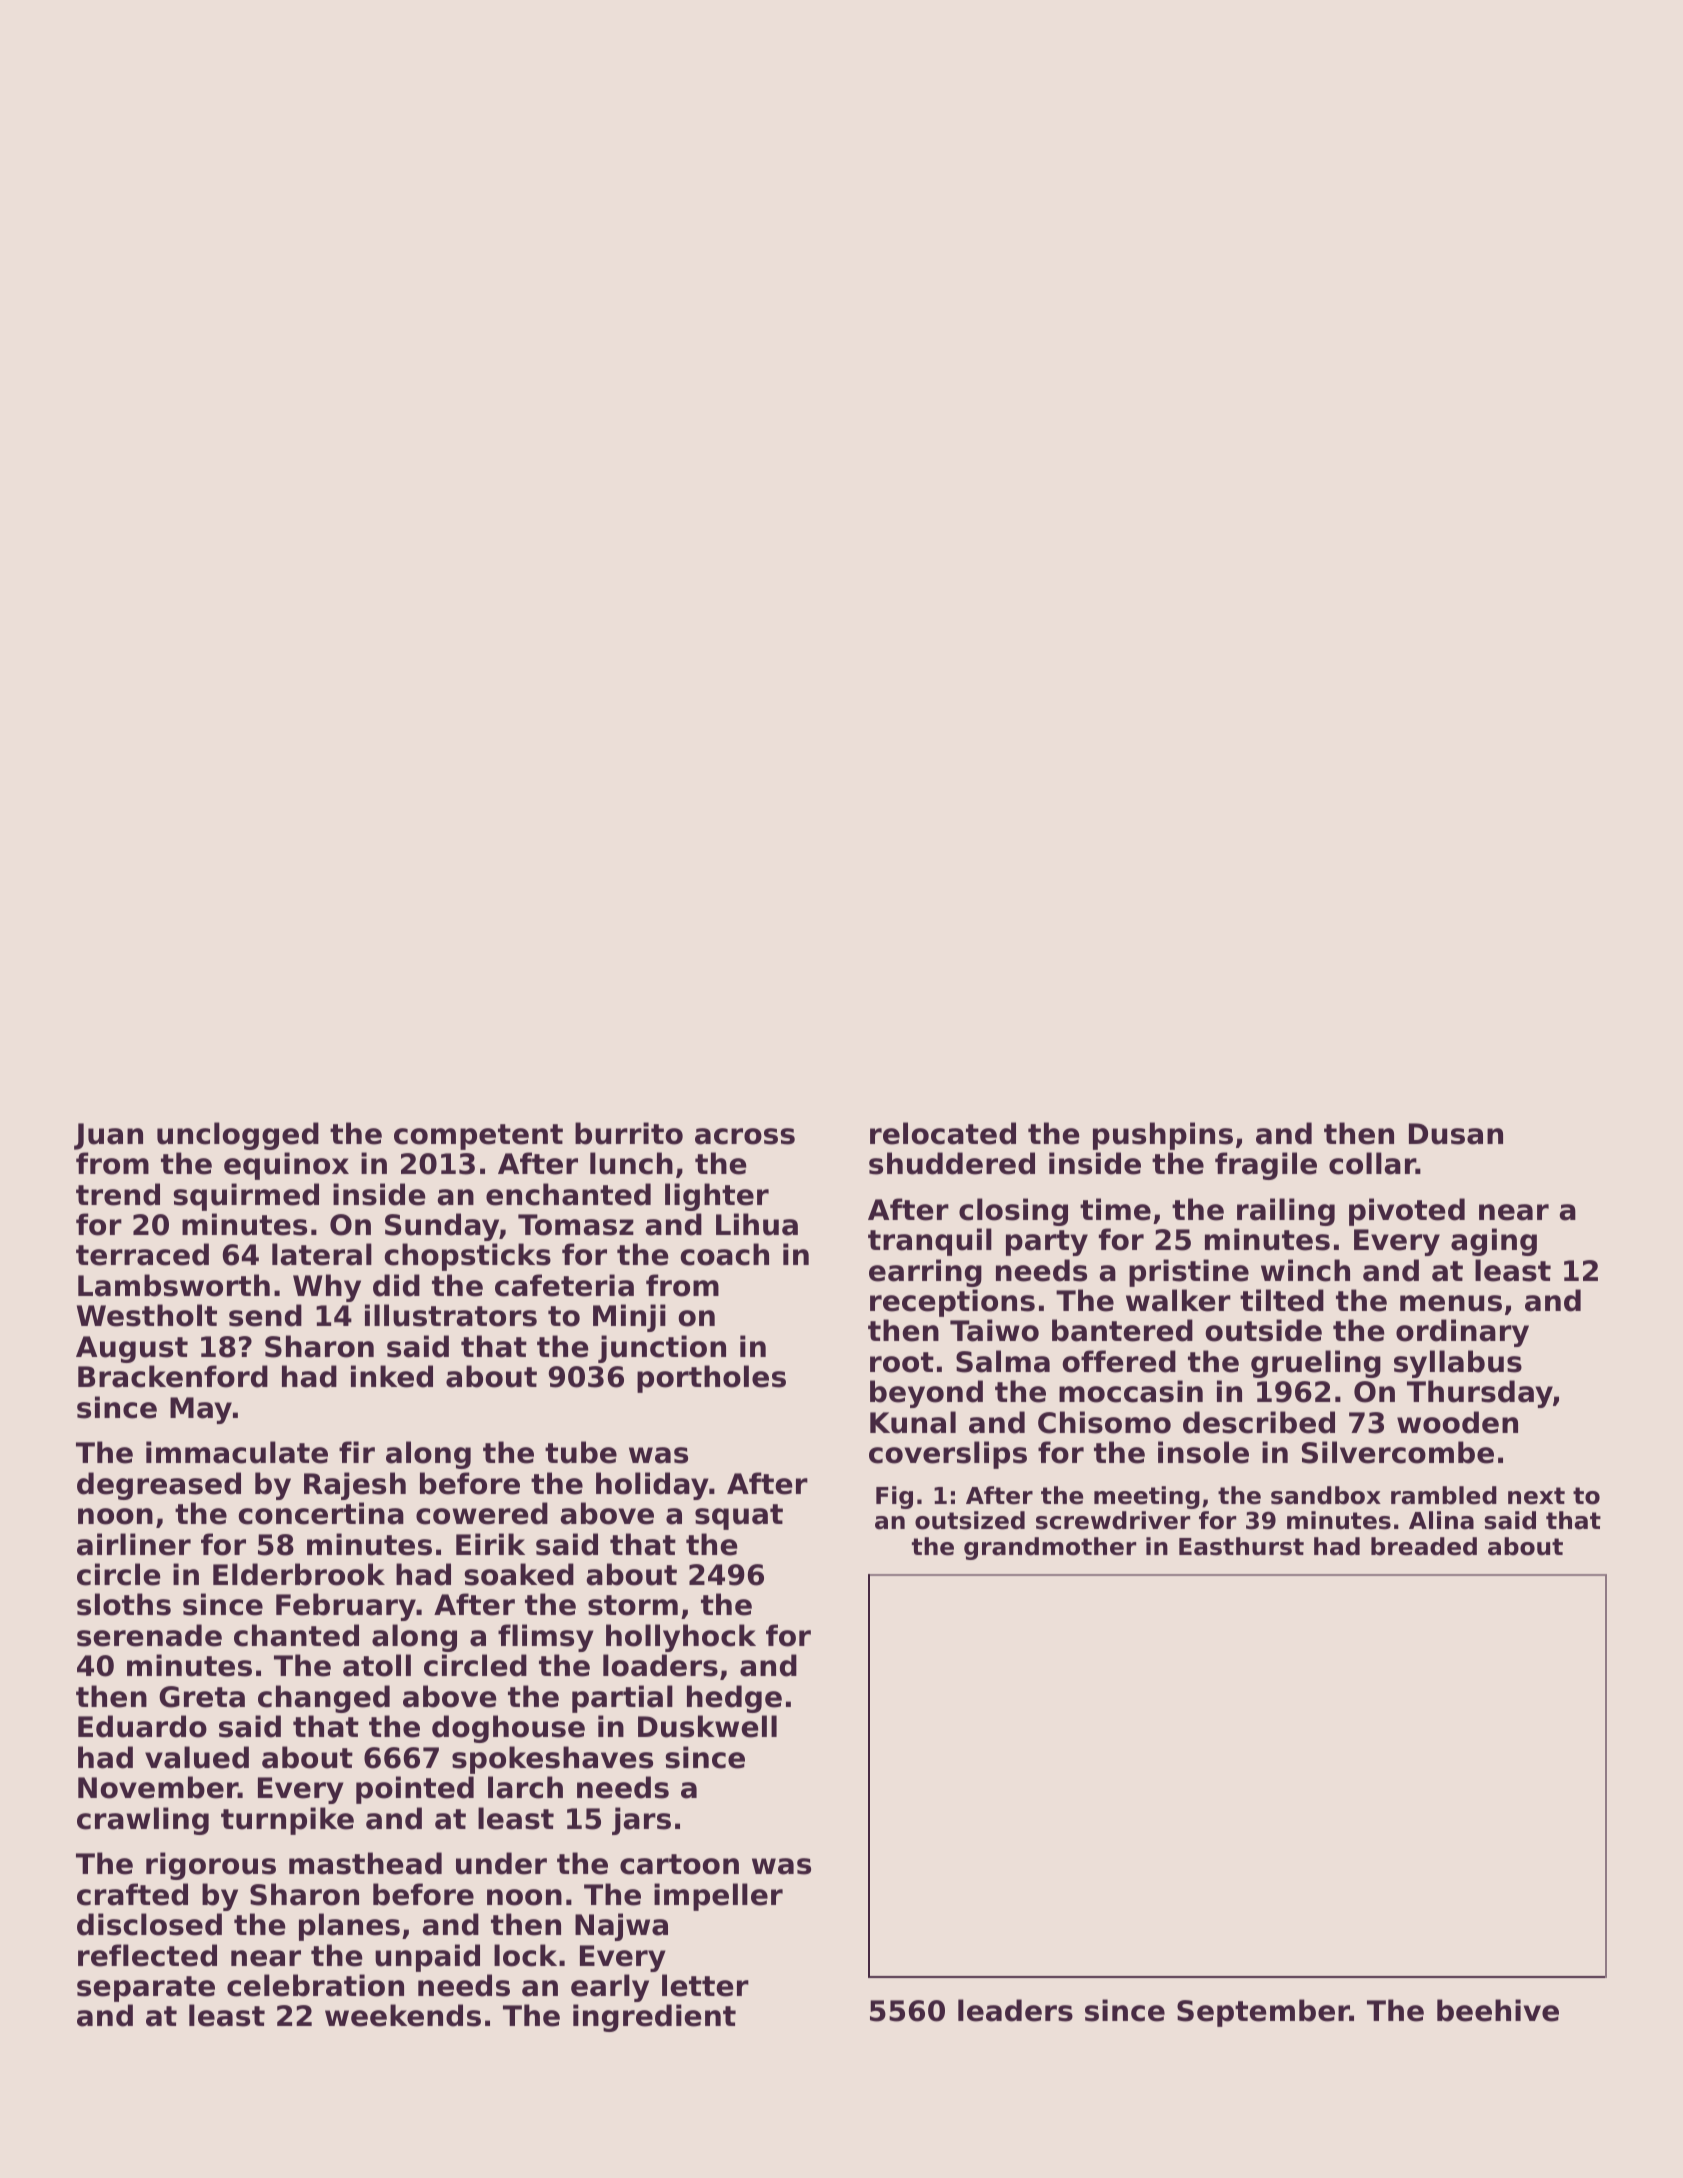 This screenshot has width=1683, height=2178. What do you see at coordinates (1424, 1546) in the screenshot?
I see `breaded` at bounding box center [1424, 1546].
